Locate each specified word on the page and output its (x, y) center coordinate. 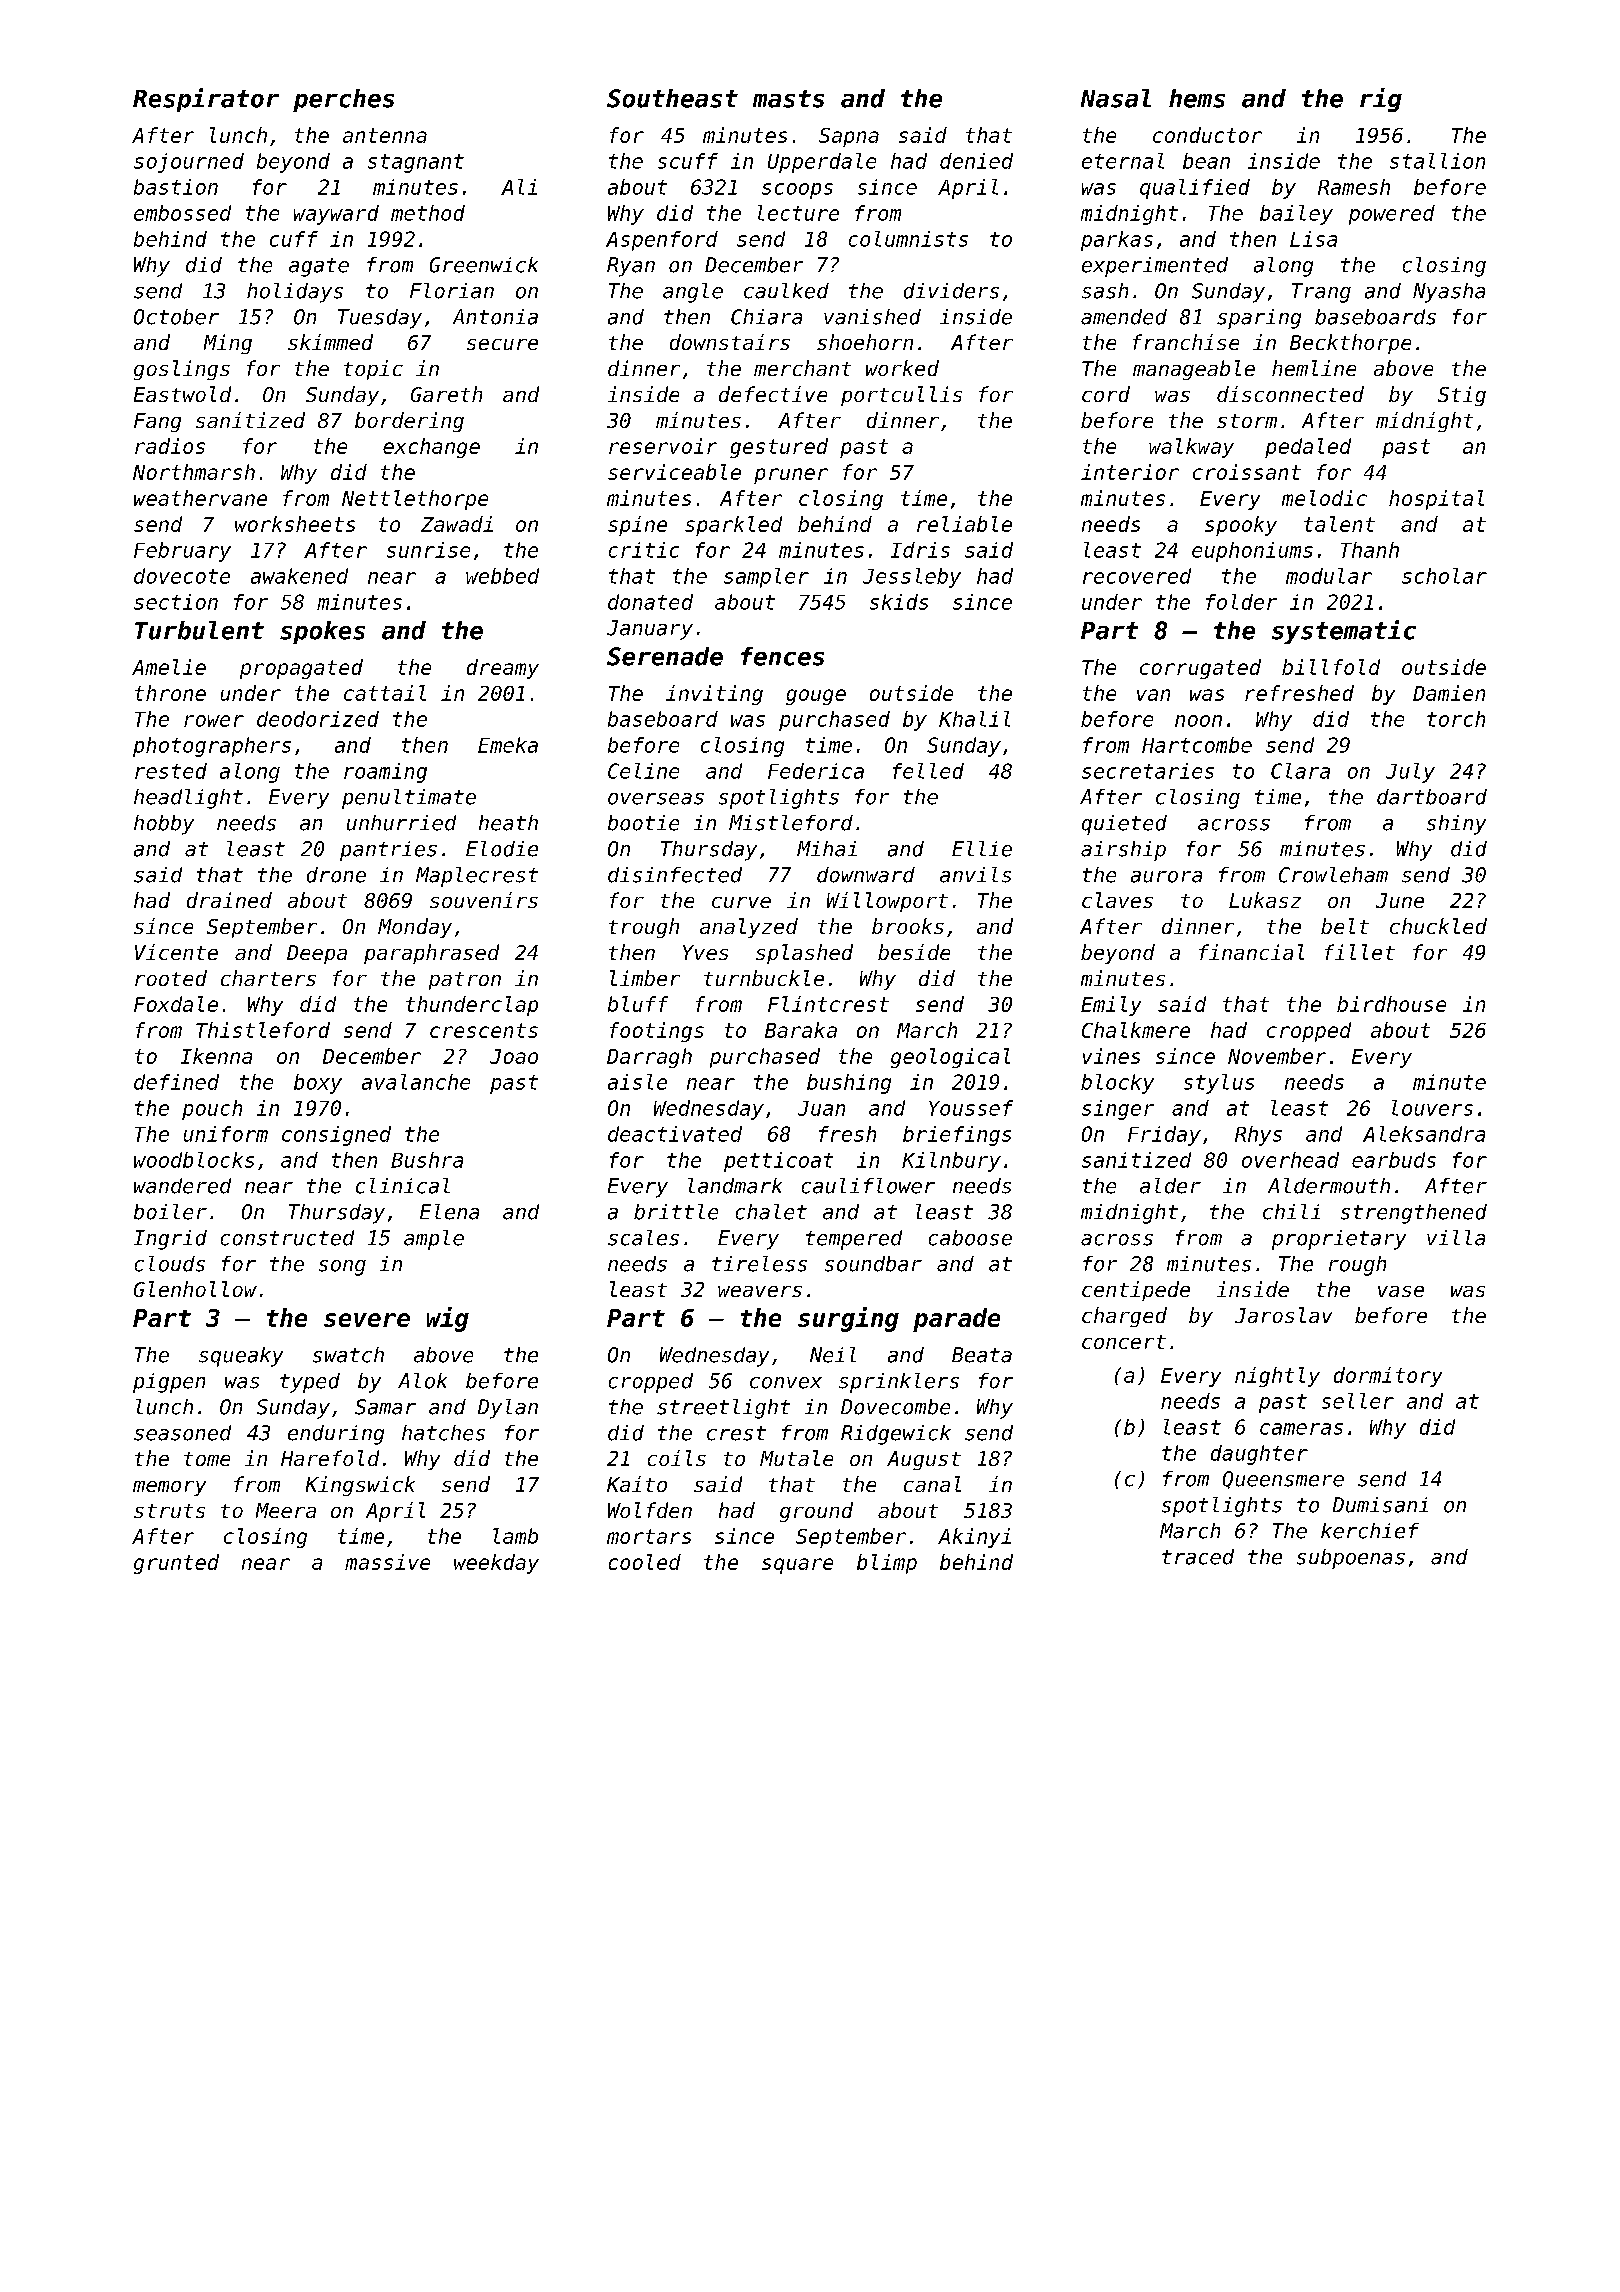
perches (343, 100)
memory (169, 1488)
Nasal (1116, 98)
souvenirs (484, 900)
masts (788, 99)
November (1277, 1056)
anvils (975, 875)
